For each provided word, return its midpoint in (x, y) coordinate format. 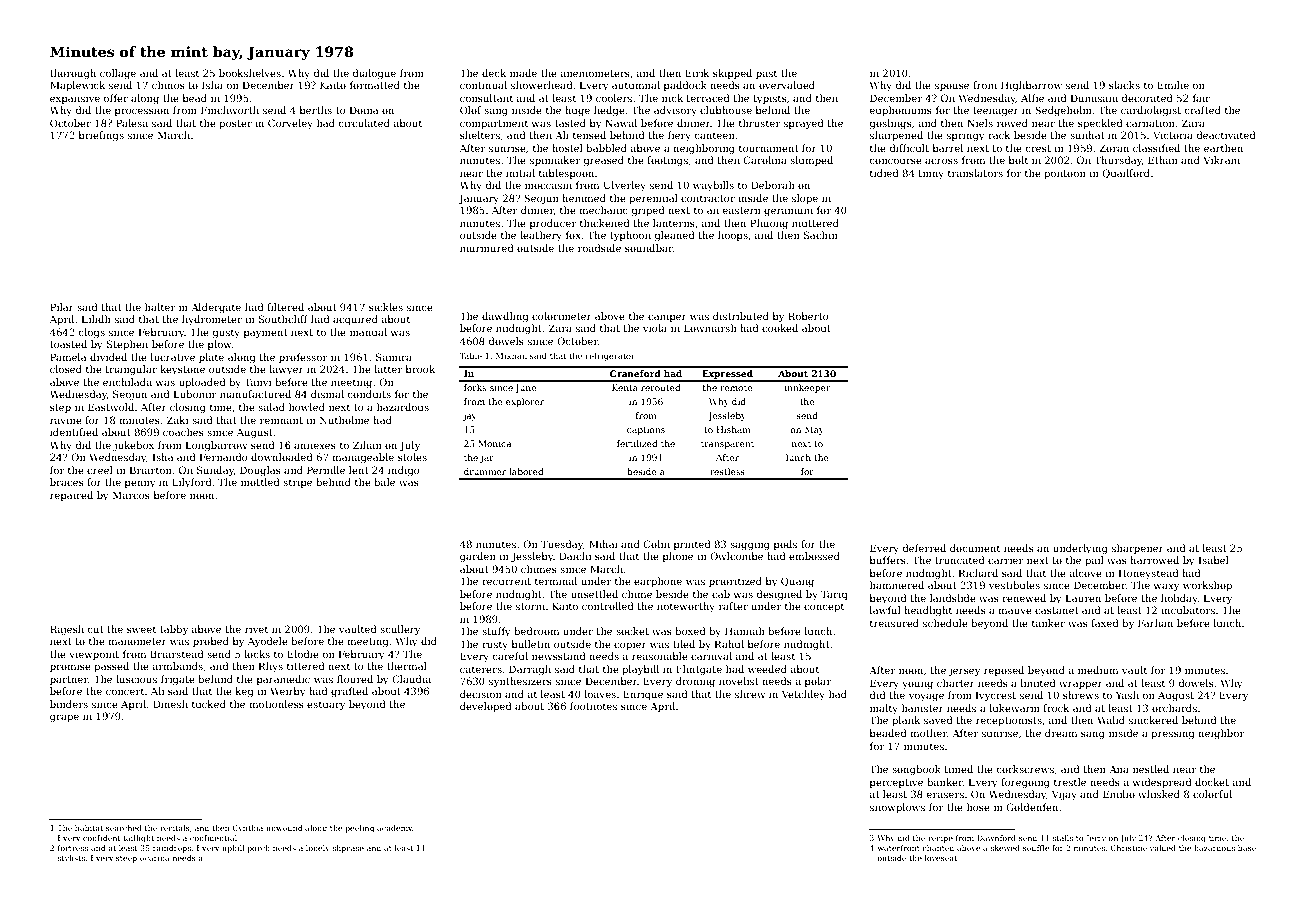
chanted (938, 848)
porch (258, 849)
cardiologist (1151, 111)
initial (520, 173)
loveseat (941, 858)
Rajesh (67, 630)
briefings (101, 136)
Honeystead (1149, 574)
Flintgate (699, 670)
